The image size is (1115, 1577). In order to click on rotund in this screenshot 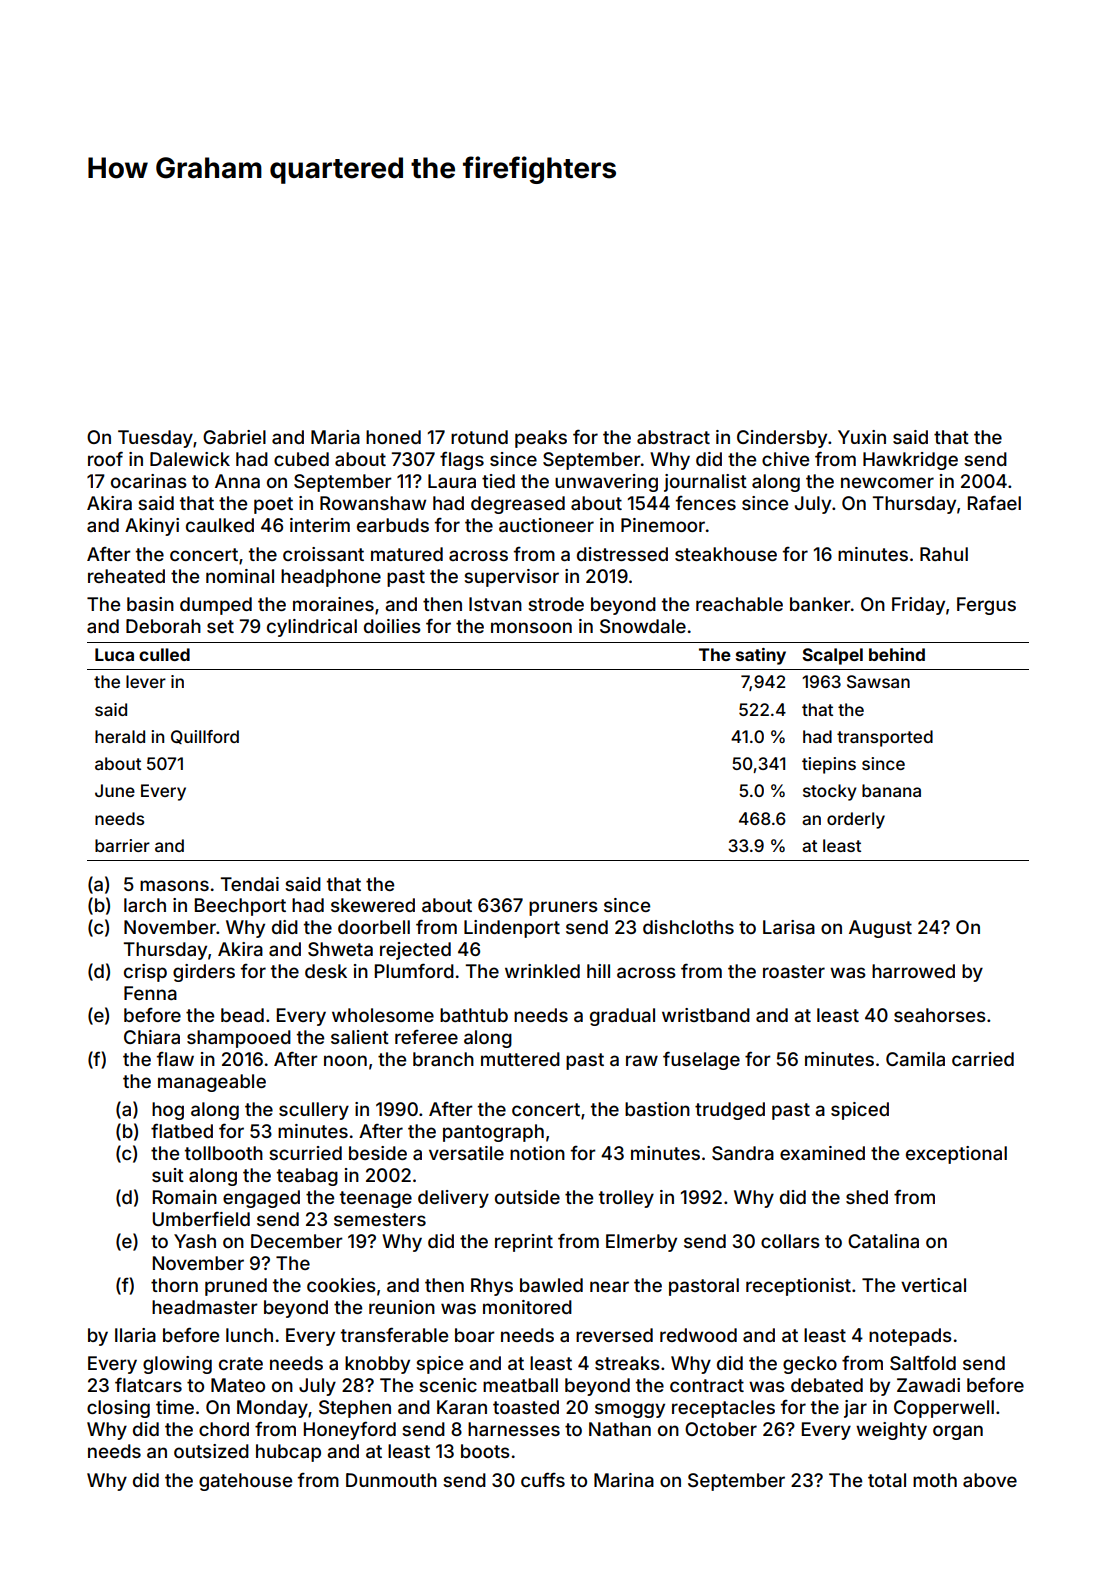, I will do `click(479, 437)`.
